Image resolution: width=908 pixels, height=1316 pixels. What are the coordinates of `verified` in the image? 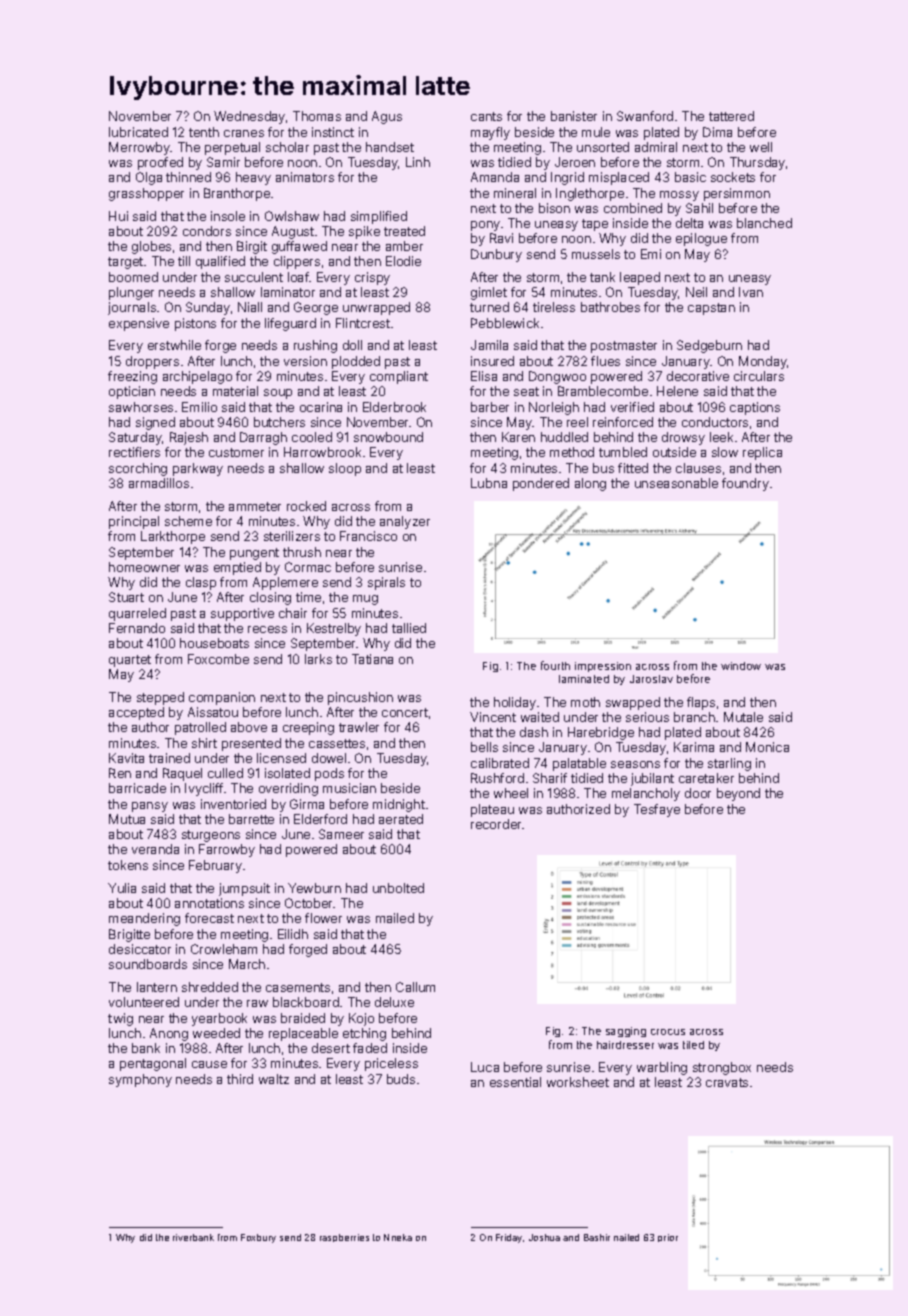 It's located at (632, 407).
